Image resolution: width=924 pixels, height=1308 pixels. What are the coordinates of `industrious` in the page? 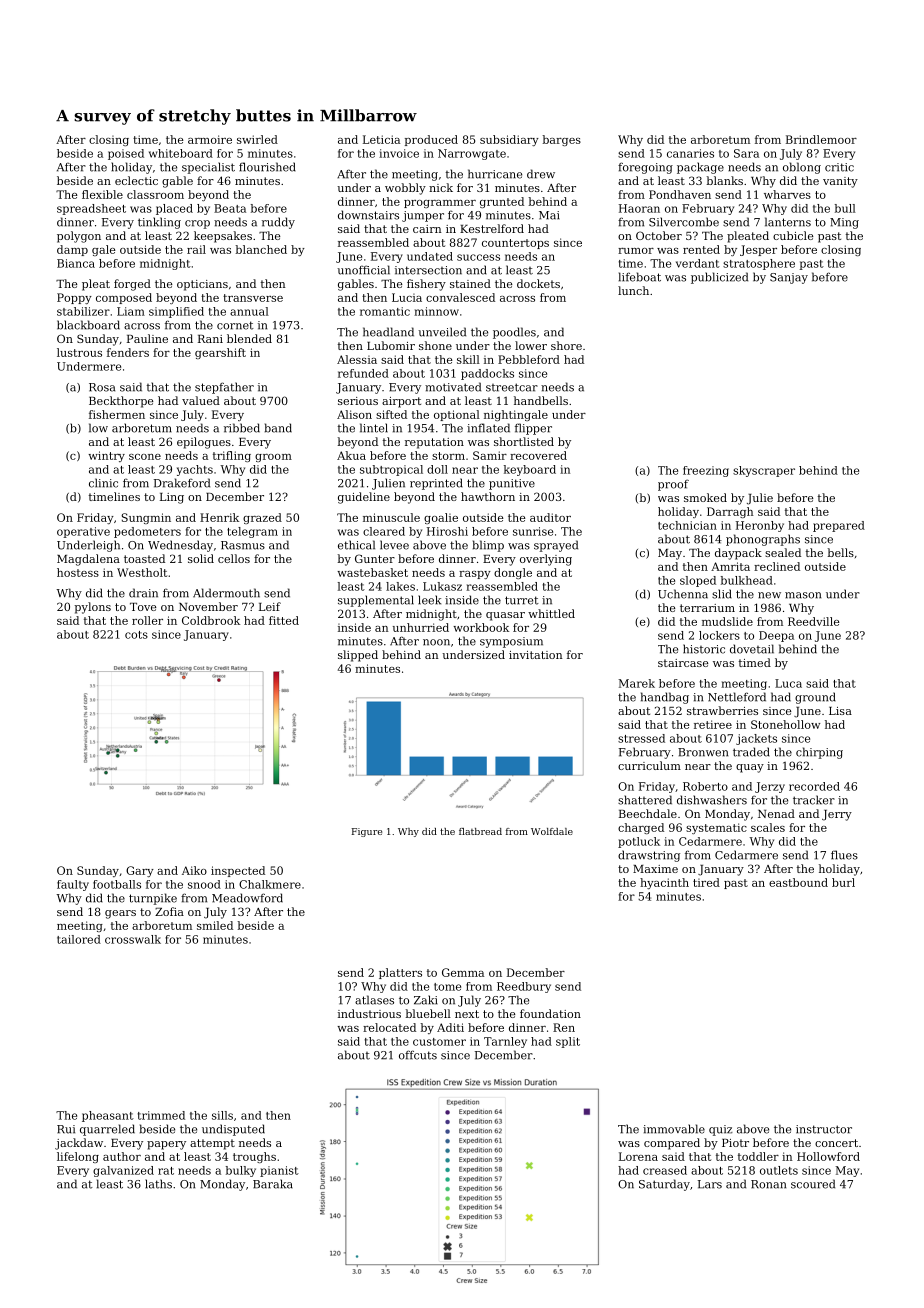 It's located at (369, 1013).
